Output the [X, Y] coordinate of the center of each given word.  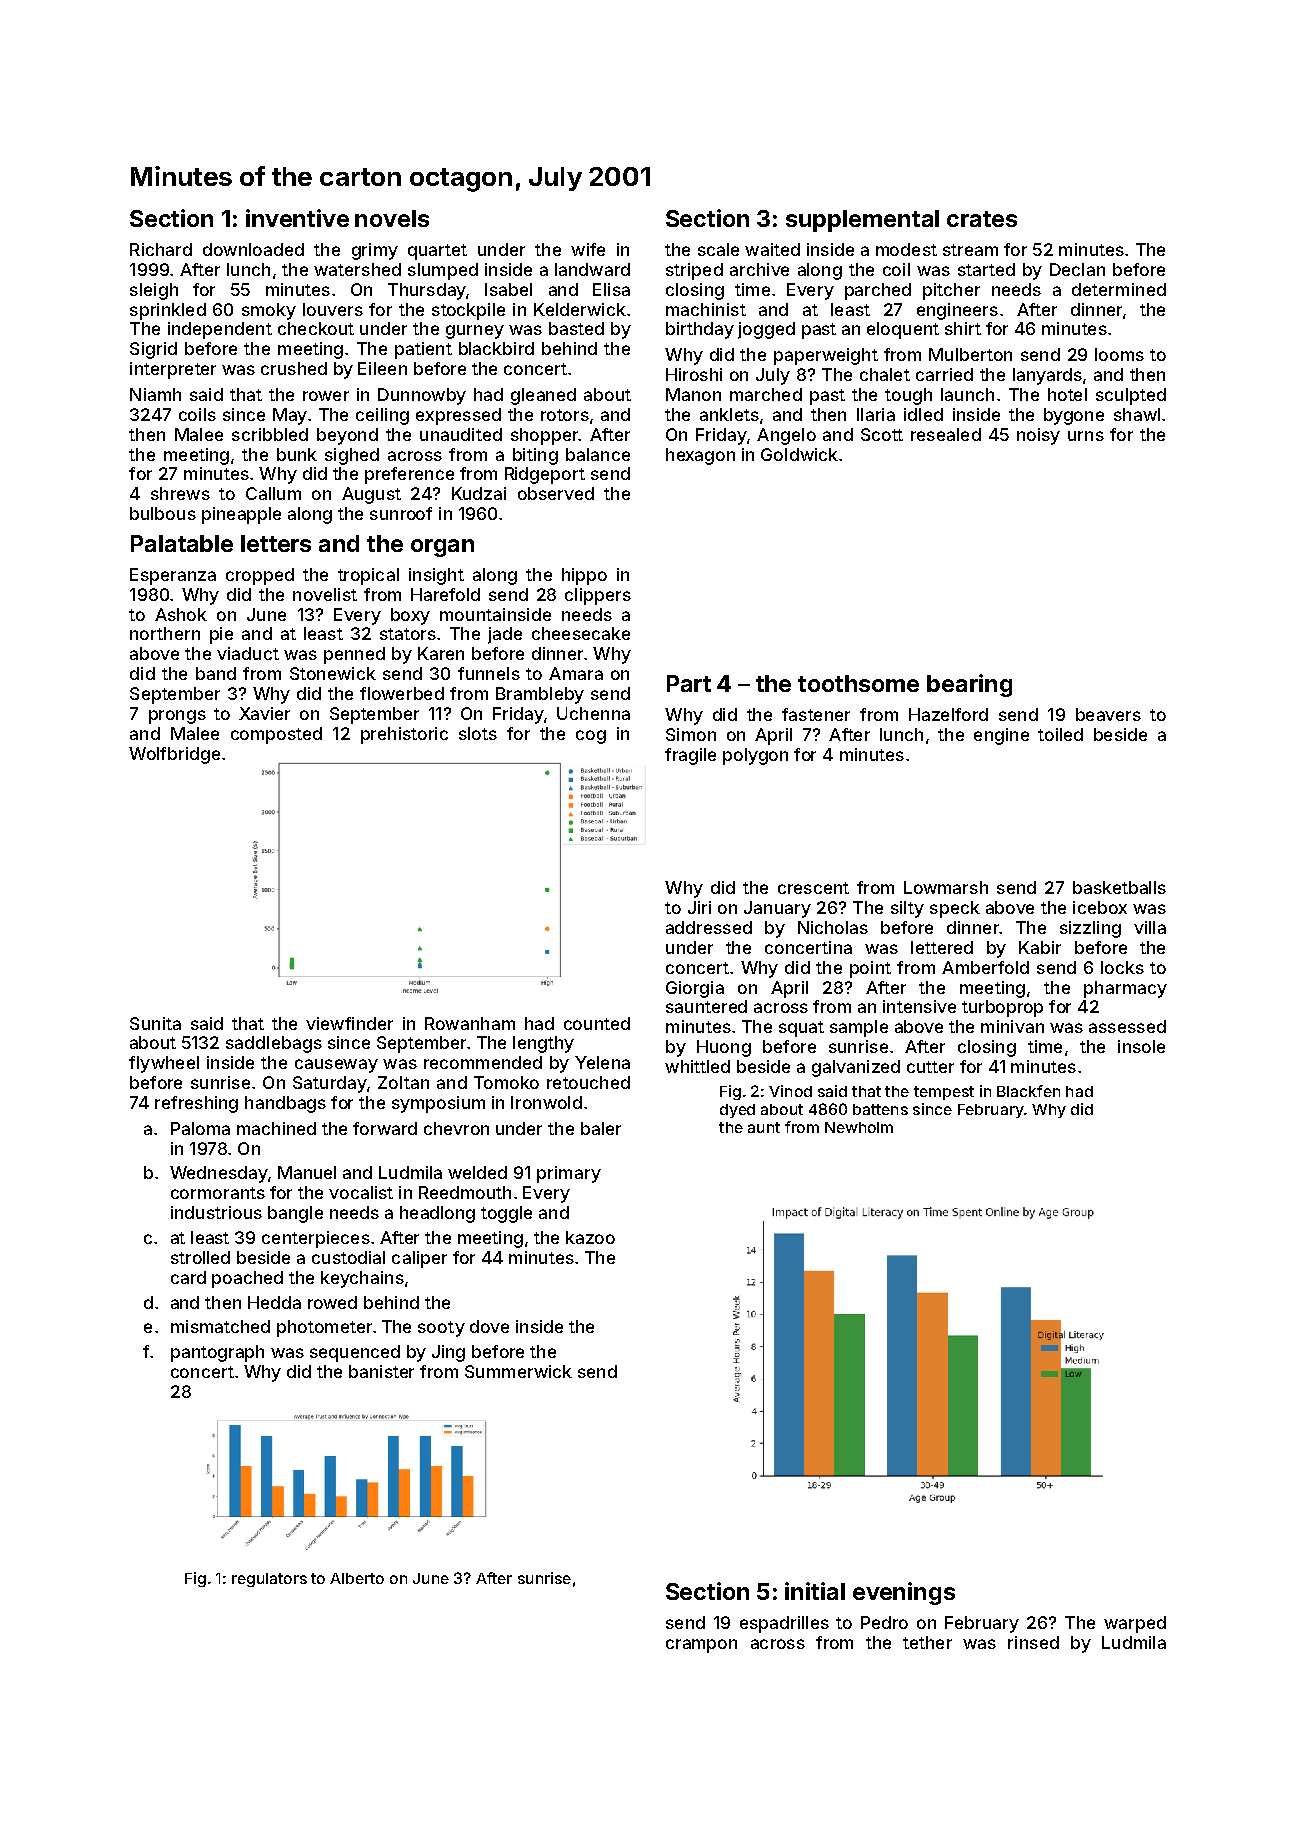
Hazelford [948, 714]
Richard [161, 249]
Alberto [357, 1578]
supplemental [862, 221]
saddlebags [274, 1044]
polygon [755, 756]
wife [588, 249]
